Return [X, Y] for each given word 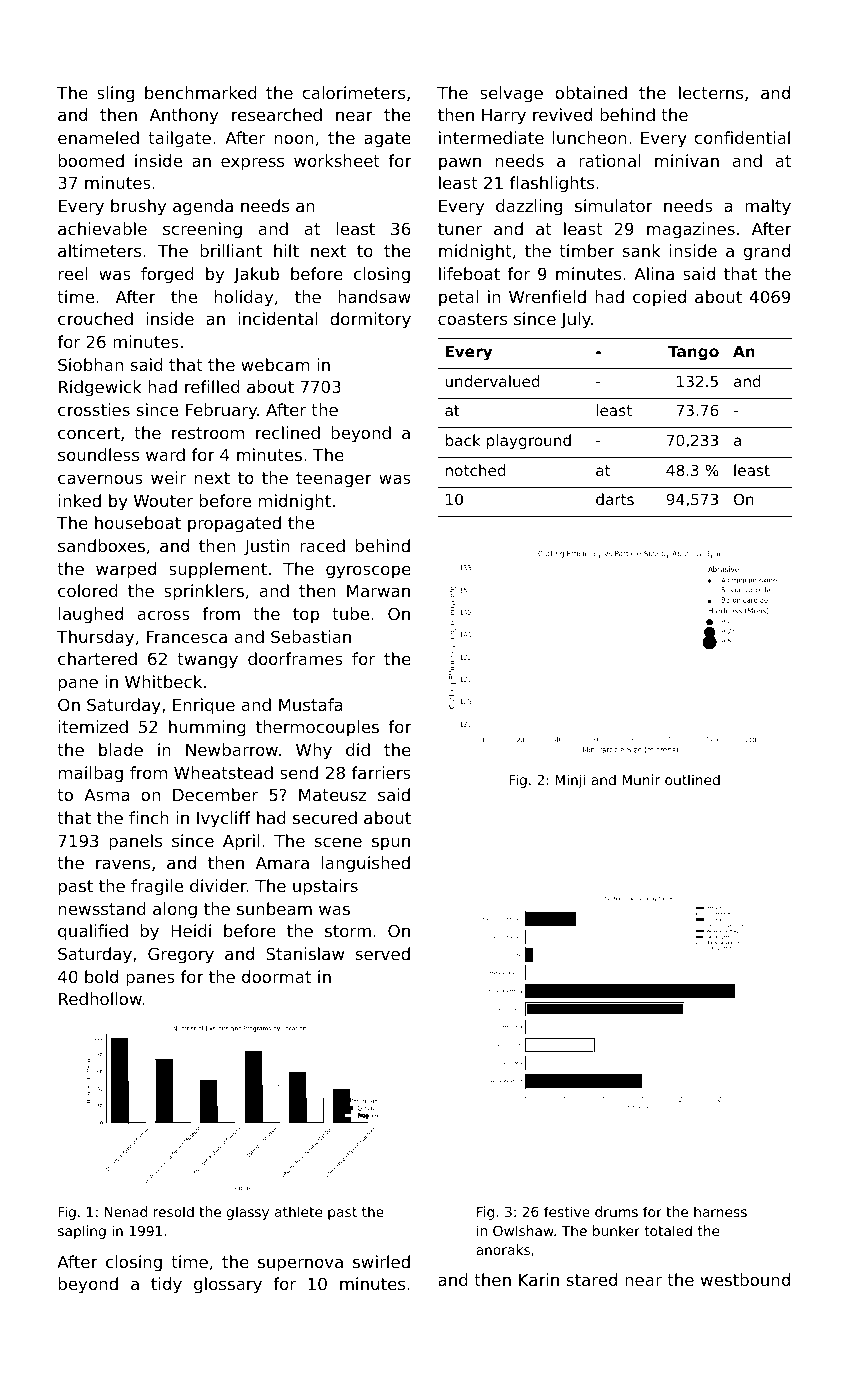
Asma [106, 795]
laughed [91, 615]
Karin [539, 1279]
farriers [381, 772]
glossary [228, 1285]
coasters [472, 319]
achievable [102, 228]
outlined [692, 779]
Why [314, 751]
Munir [641, 779]
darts [615, 499]
